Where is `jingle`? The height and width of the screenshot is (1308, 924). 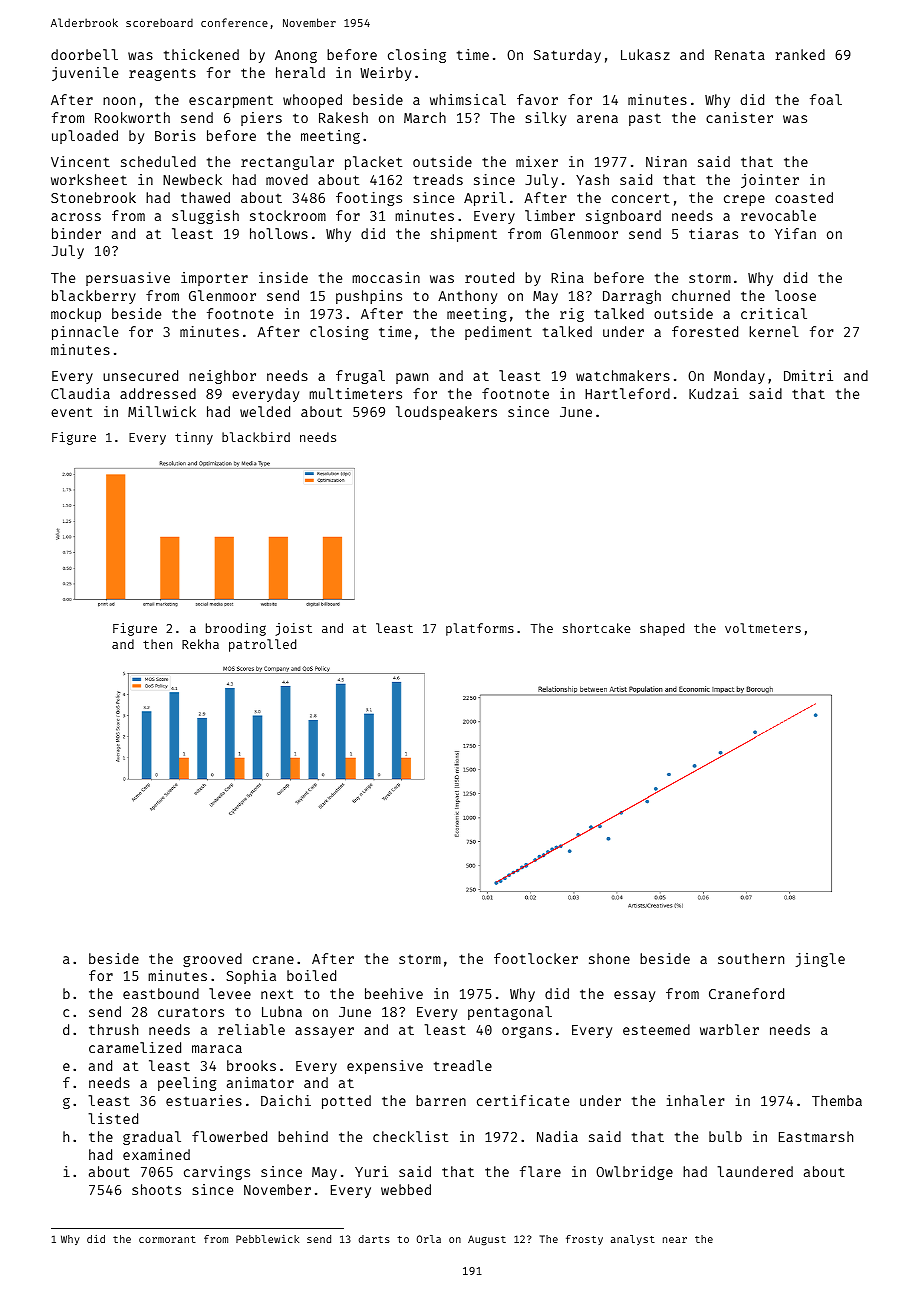 jingle is located at coordinates (820, 960).
